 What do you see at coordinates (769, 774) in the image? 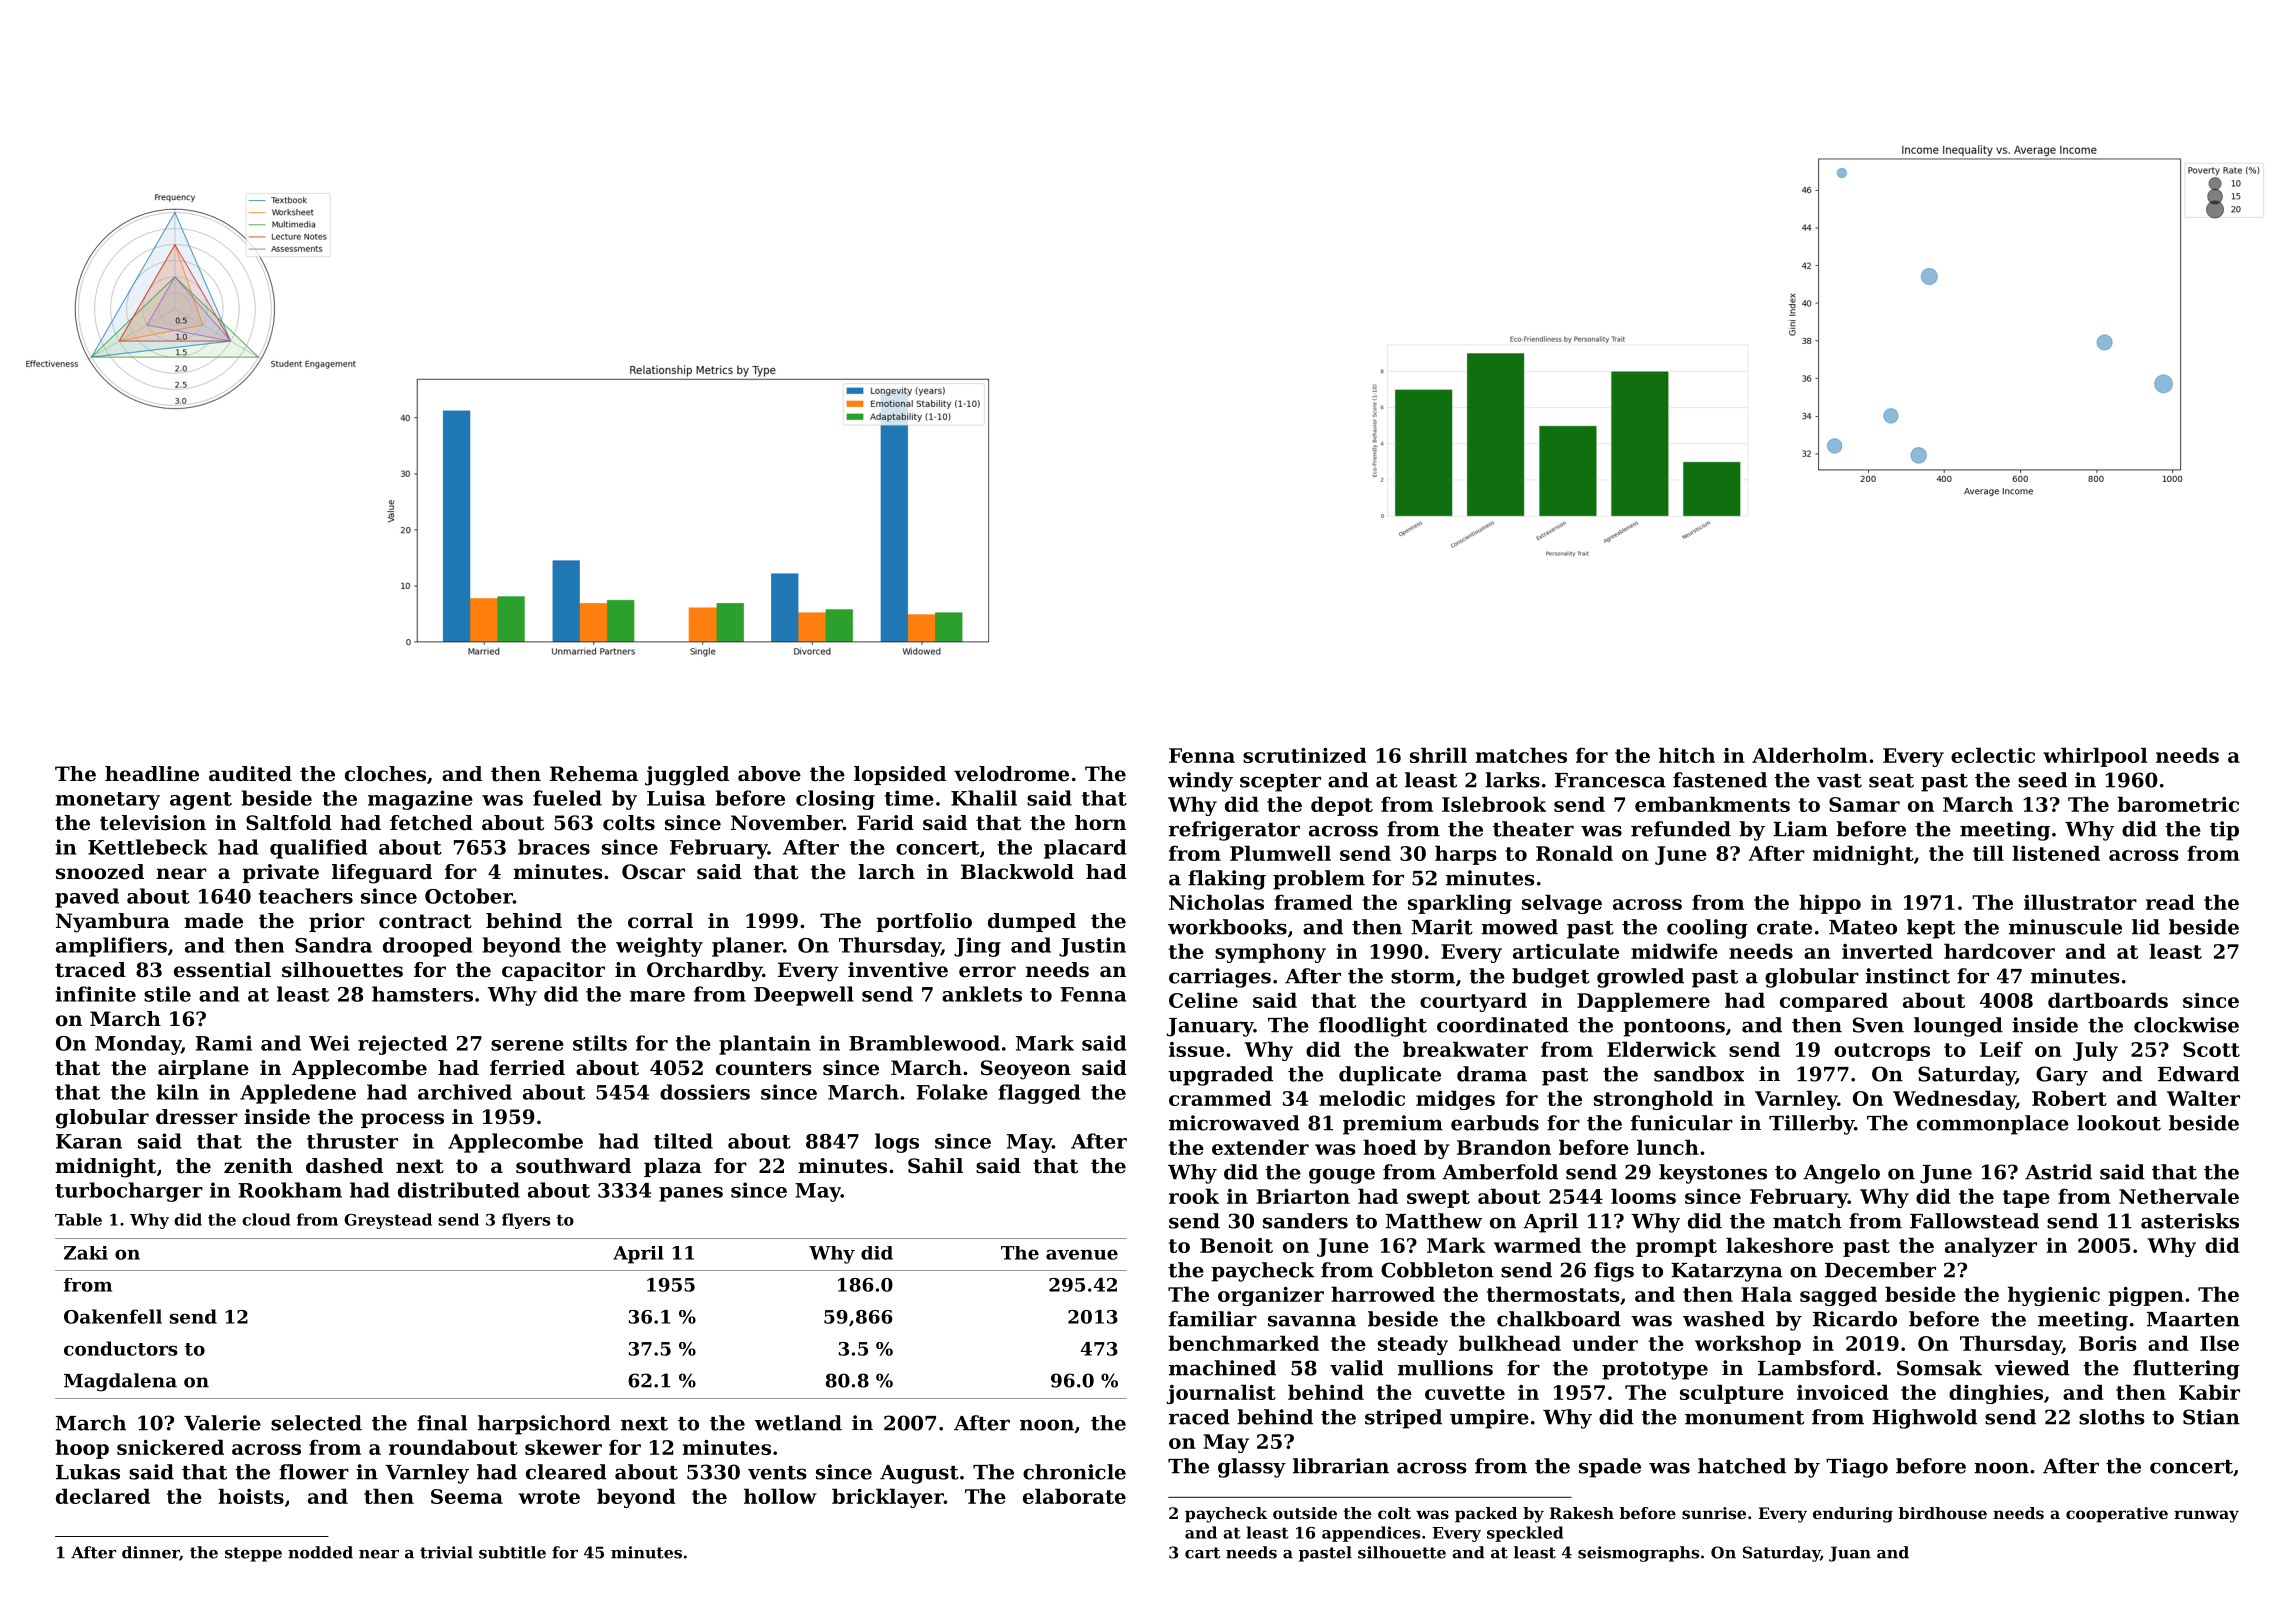
I see `above` at bounding box center [769, 774].
